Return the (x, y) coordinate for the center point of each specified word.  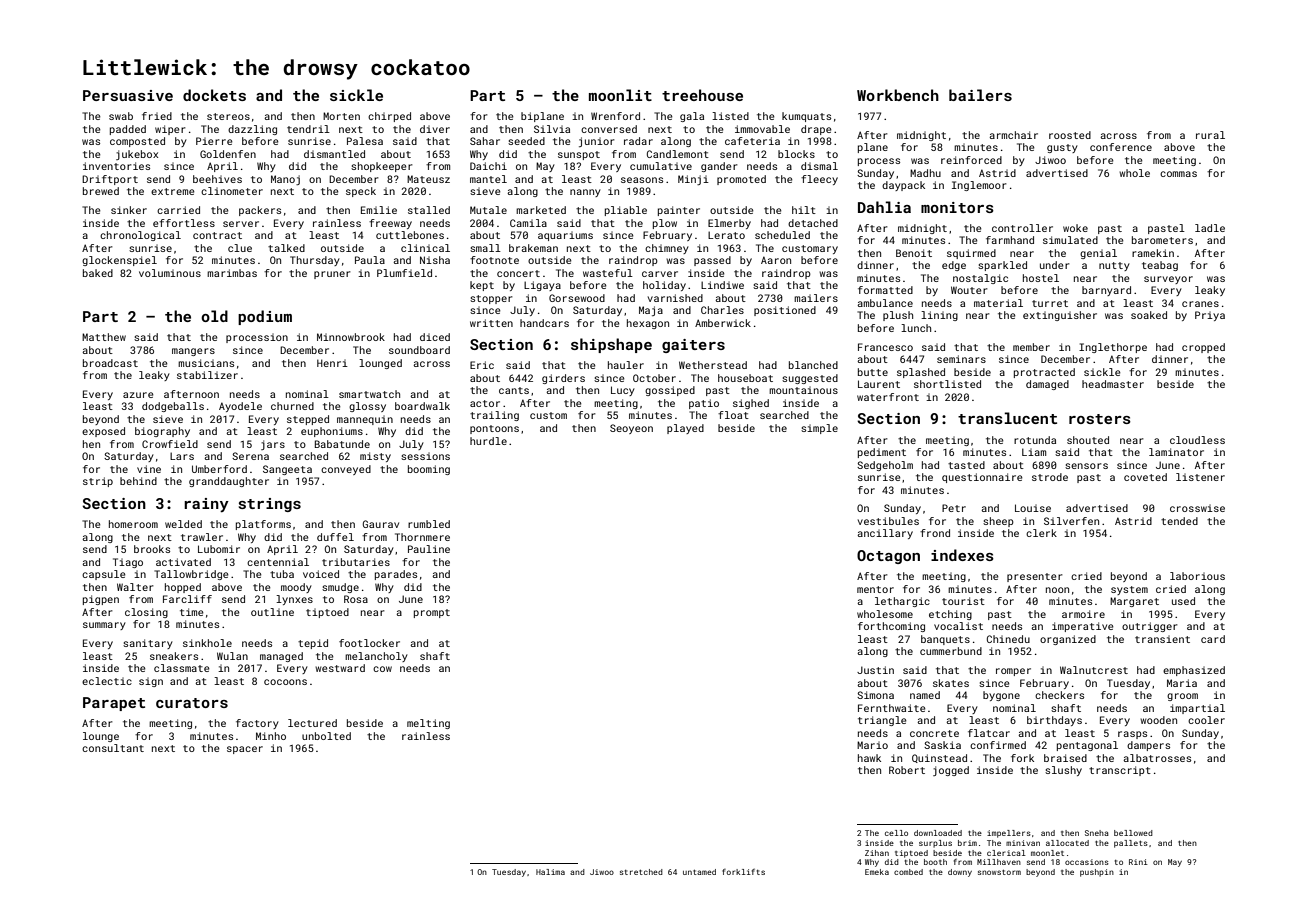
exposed (103, 432)
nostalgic (980, 279)
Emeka (877, 872)
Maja (651, 311)
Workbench (898, 95)
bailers (980, 95)
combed (908, 872)
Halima (550, 872)
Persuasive (128, 95)
